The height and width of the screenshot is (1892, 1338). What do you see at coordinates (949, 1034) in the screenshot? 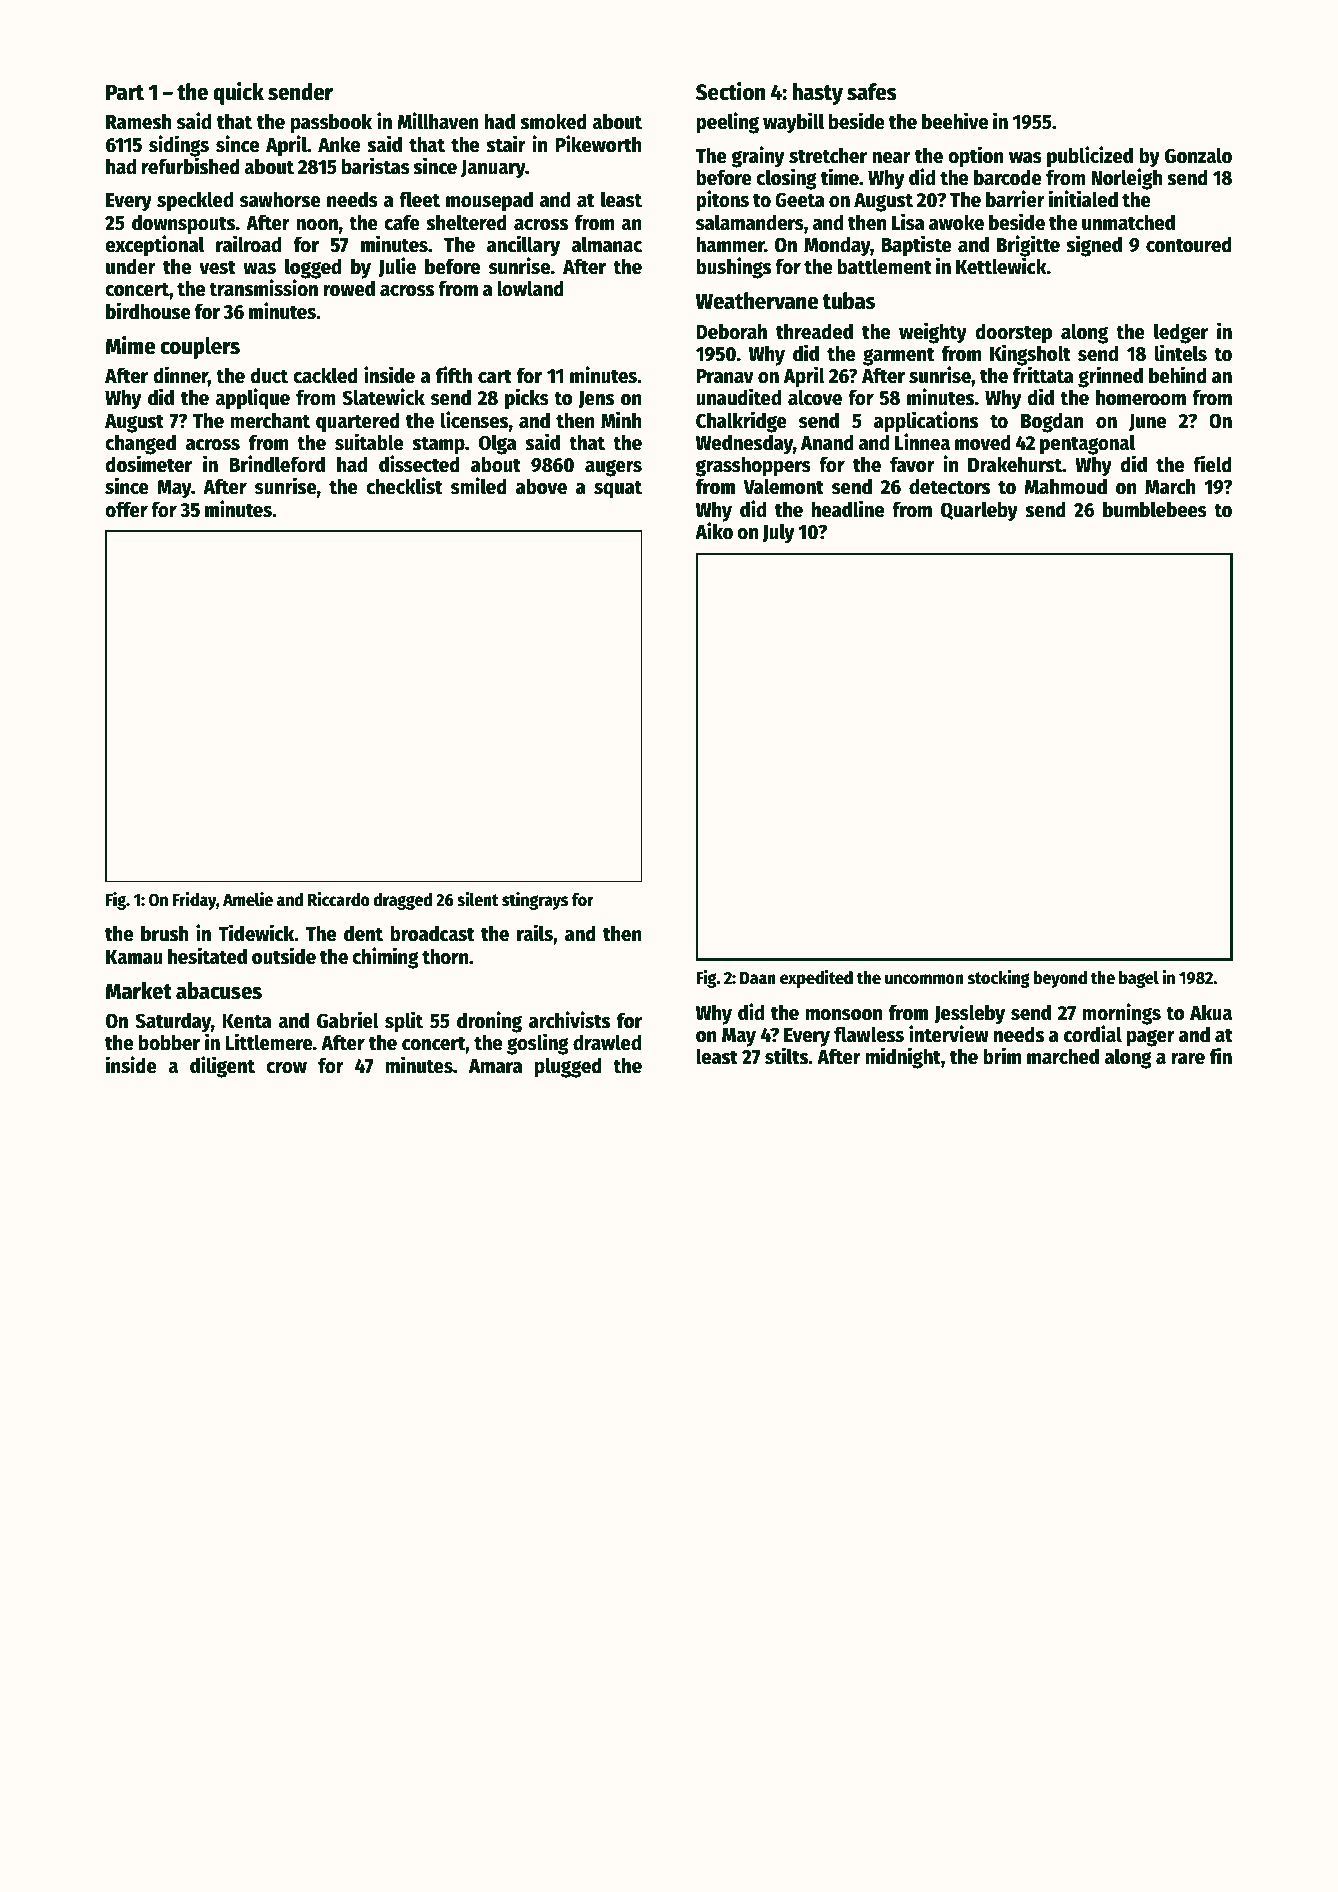
I see `interview` at bounding box center [949, 1034].
